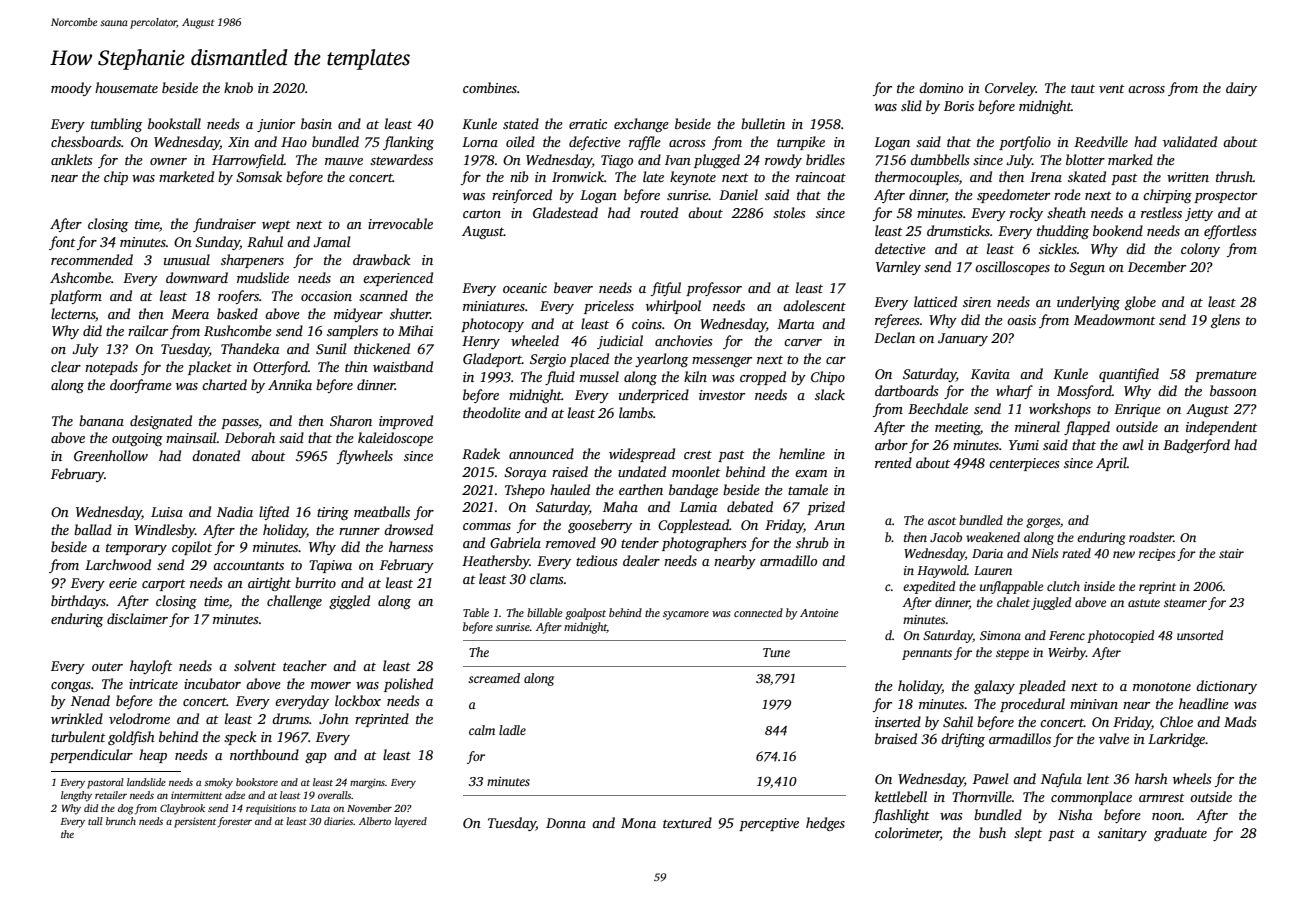 The height and width of the document is (924, 1308). Describe the element at coordinates (316, 123) in the document. I see `basin` at that location.
